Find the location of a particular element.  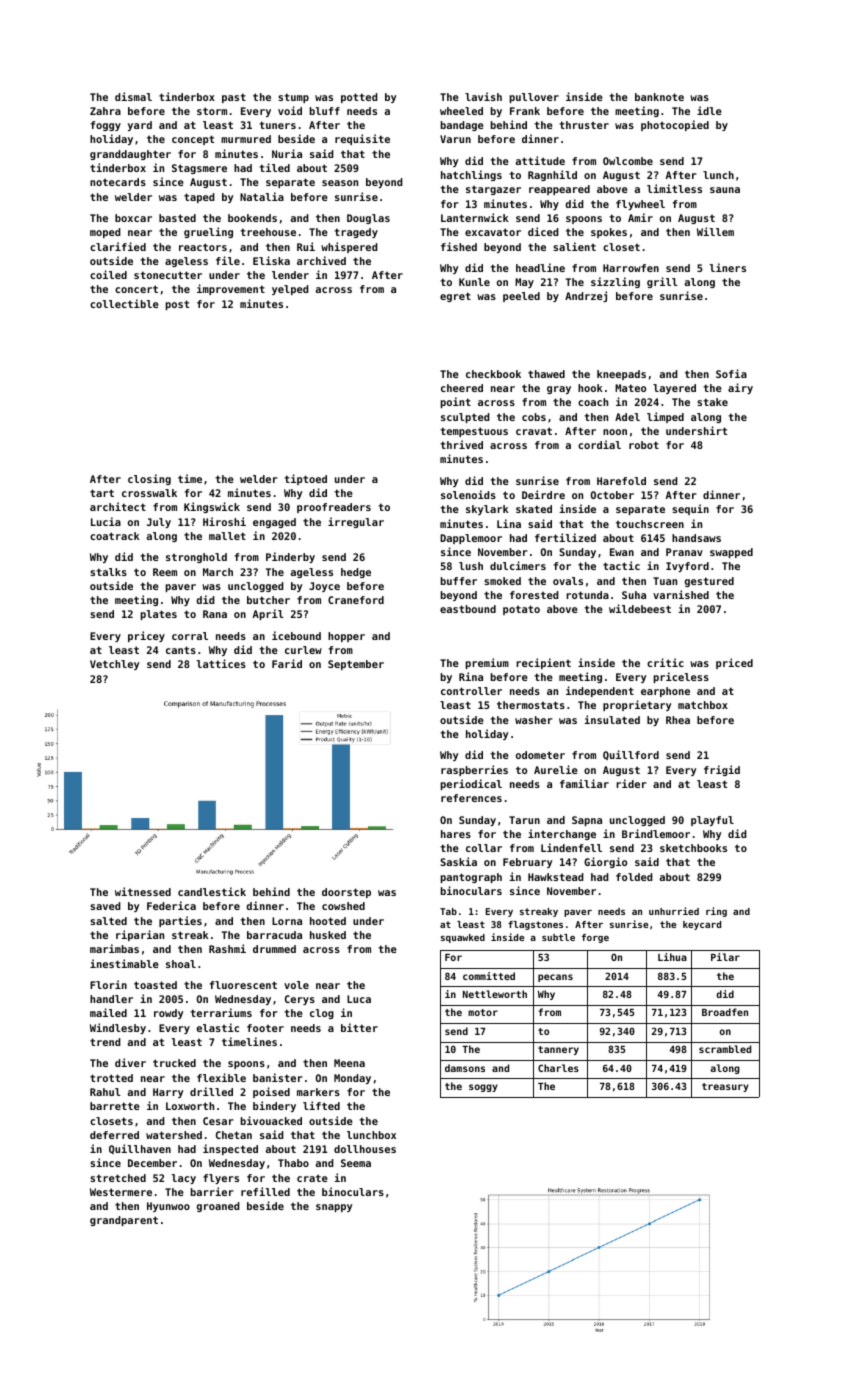

smoked is located at coordinates (502, 581).
